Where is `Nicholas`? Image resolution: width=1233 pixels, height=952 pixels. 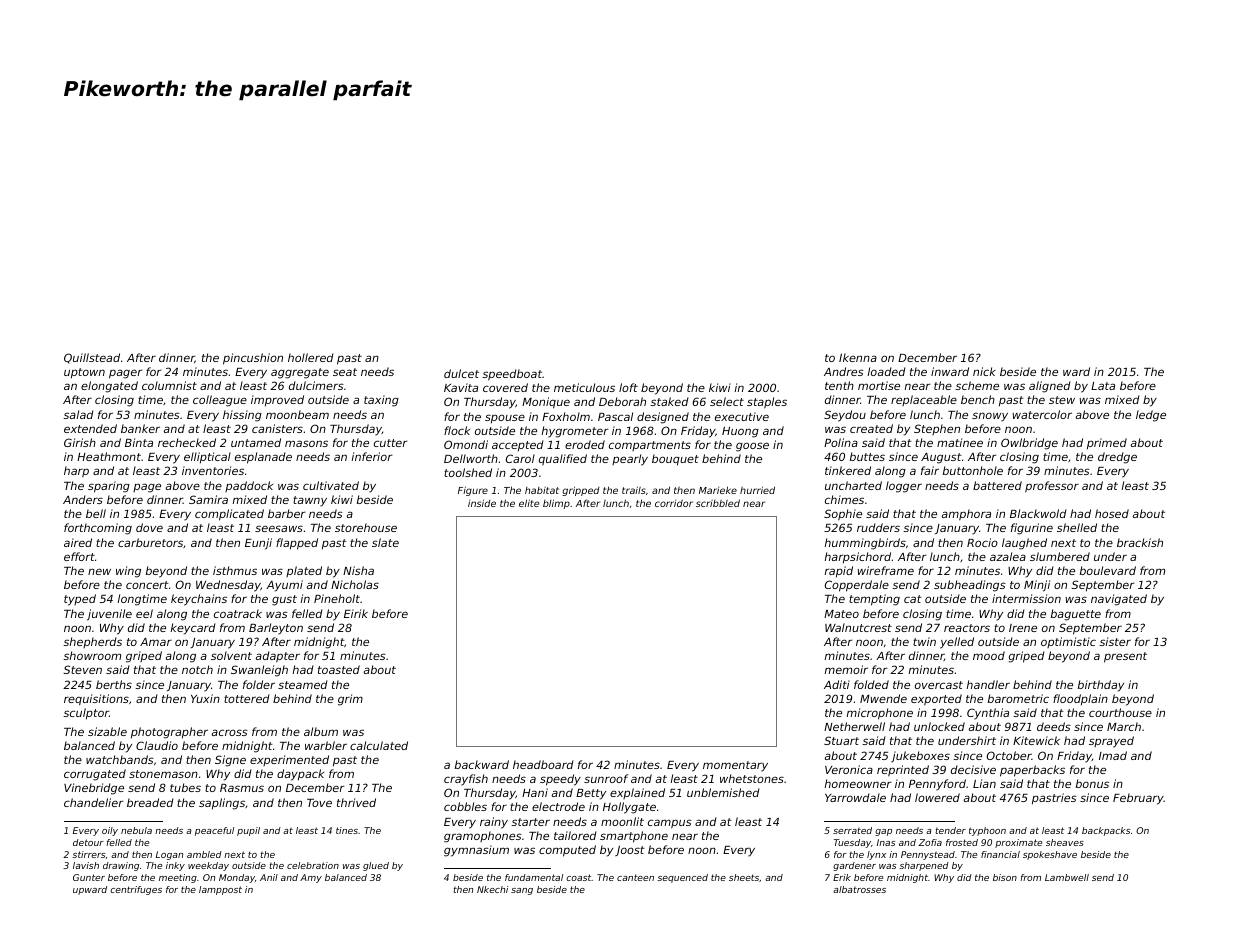
Nicholas is located at coordinates (355, 584).
